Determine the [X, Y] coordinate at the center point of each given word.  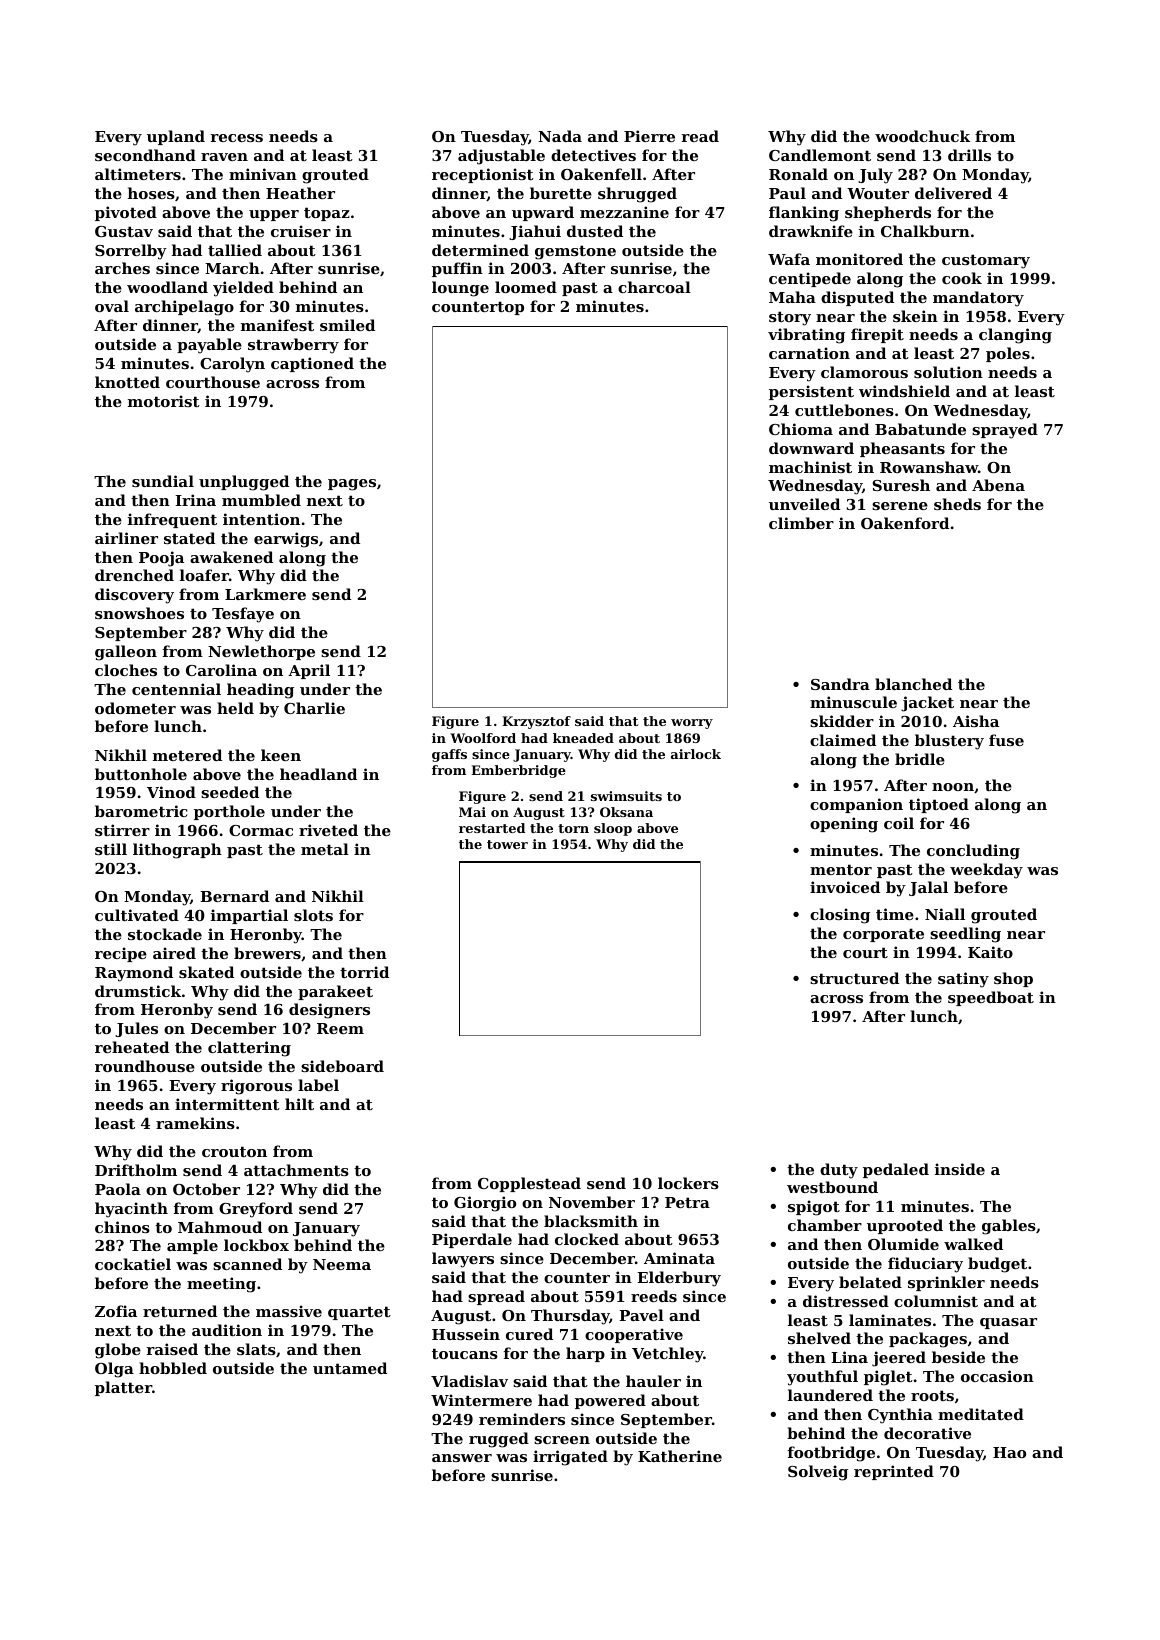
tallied [235, 250]
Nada [560, 136]
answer [462, 1458]
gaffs [449, 755]
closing [840, 916]
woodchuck [922, 136]
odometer [135, 708]
